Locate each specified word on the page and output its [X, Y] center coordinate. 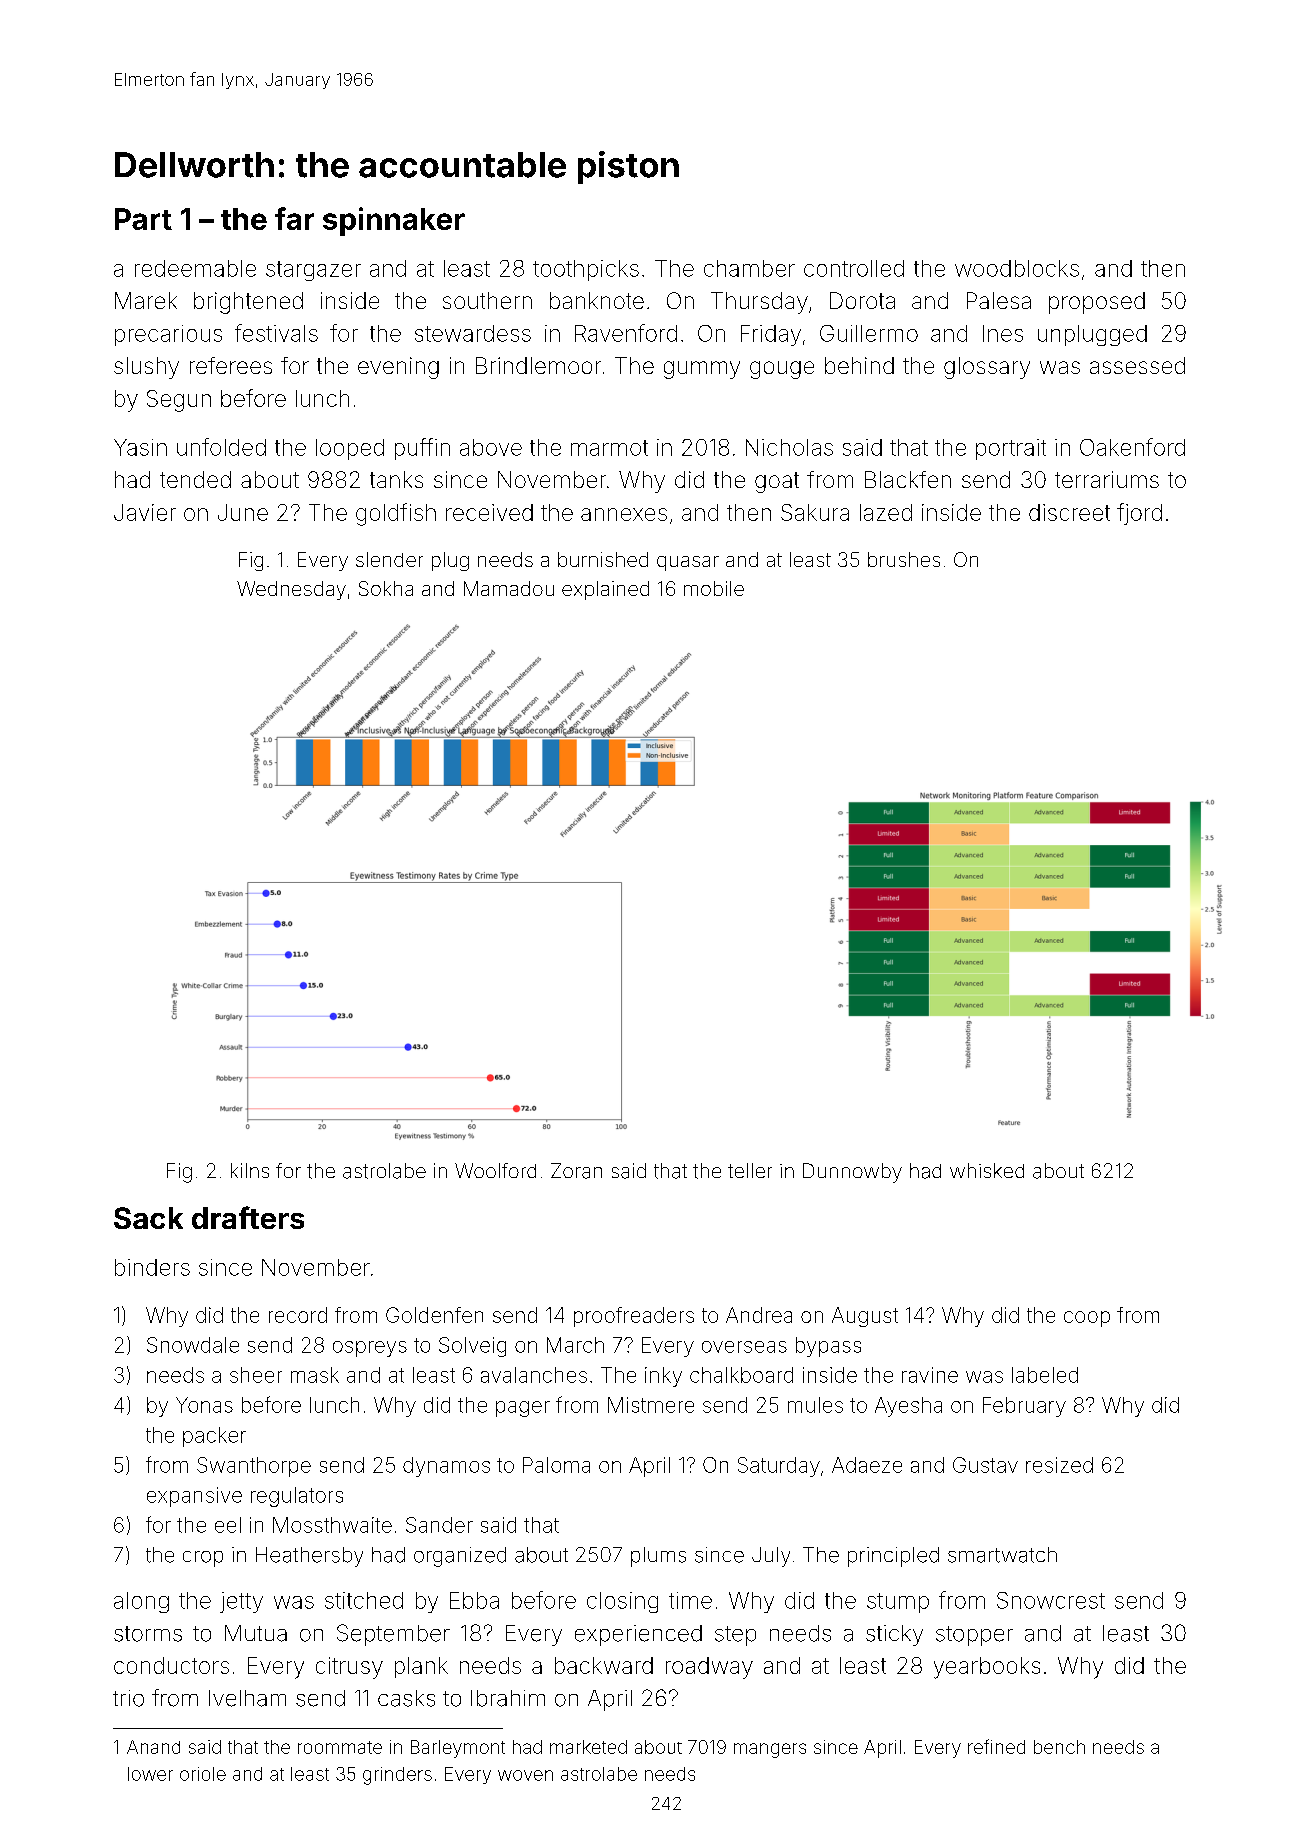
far [294, 218]
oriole [203, 1774]
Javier [145, 512]
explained [605, 590]
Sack [148, 1218]
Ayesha [908, 1407]
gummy [702, 370]
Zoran [576, 1171]
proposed [1097, 303]
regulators [297, 1497]
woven [525, 1775]
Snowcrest [1051, 1600]
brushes [904, 559]
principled [893, 1557]
